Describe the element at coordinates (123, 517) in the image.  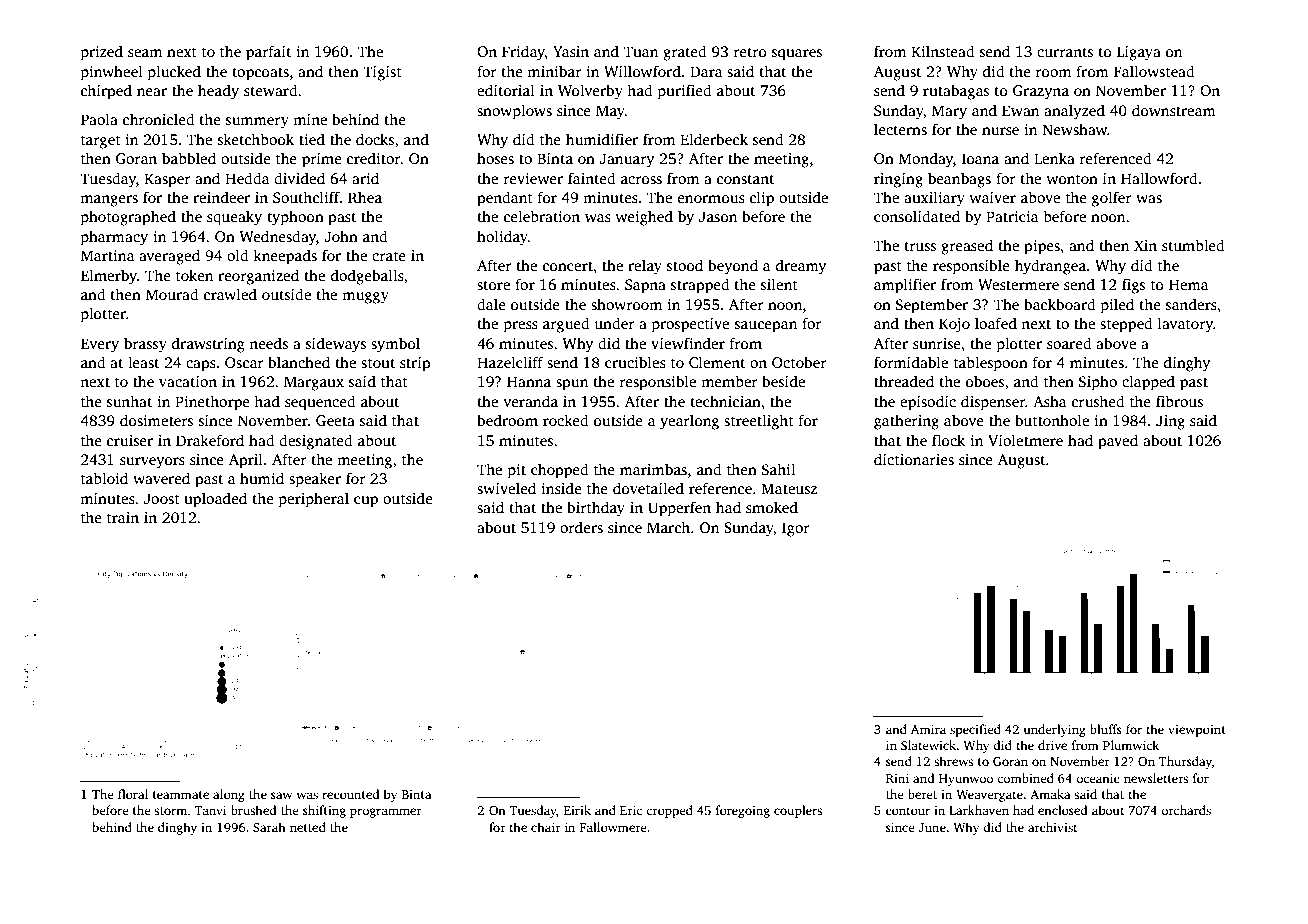
I see `train` at that location.
